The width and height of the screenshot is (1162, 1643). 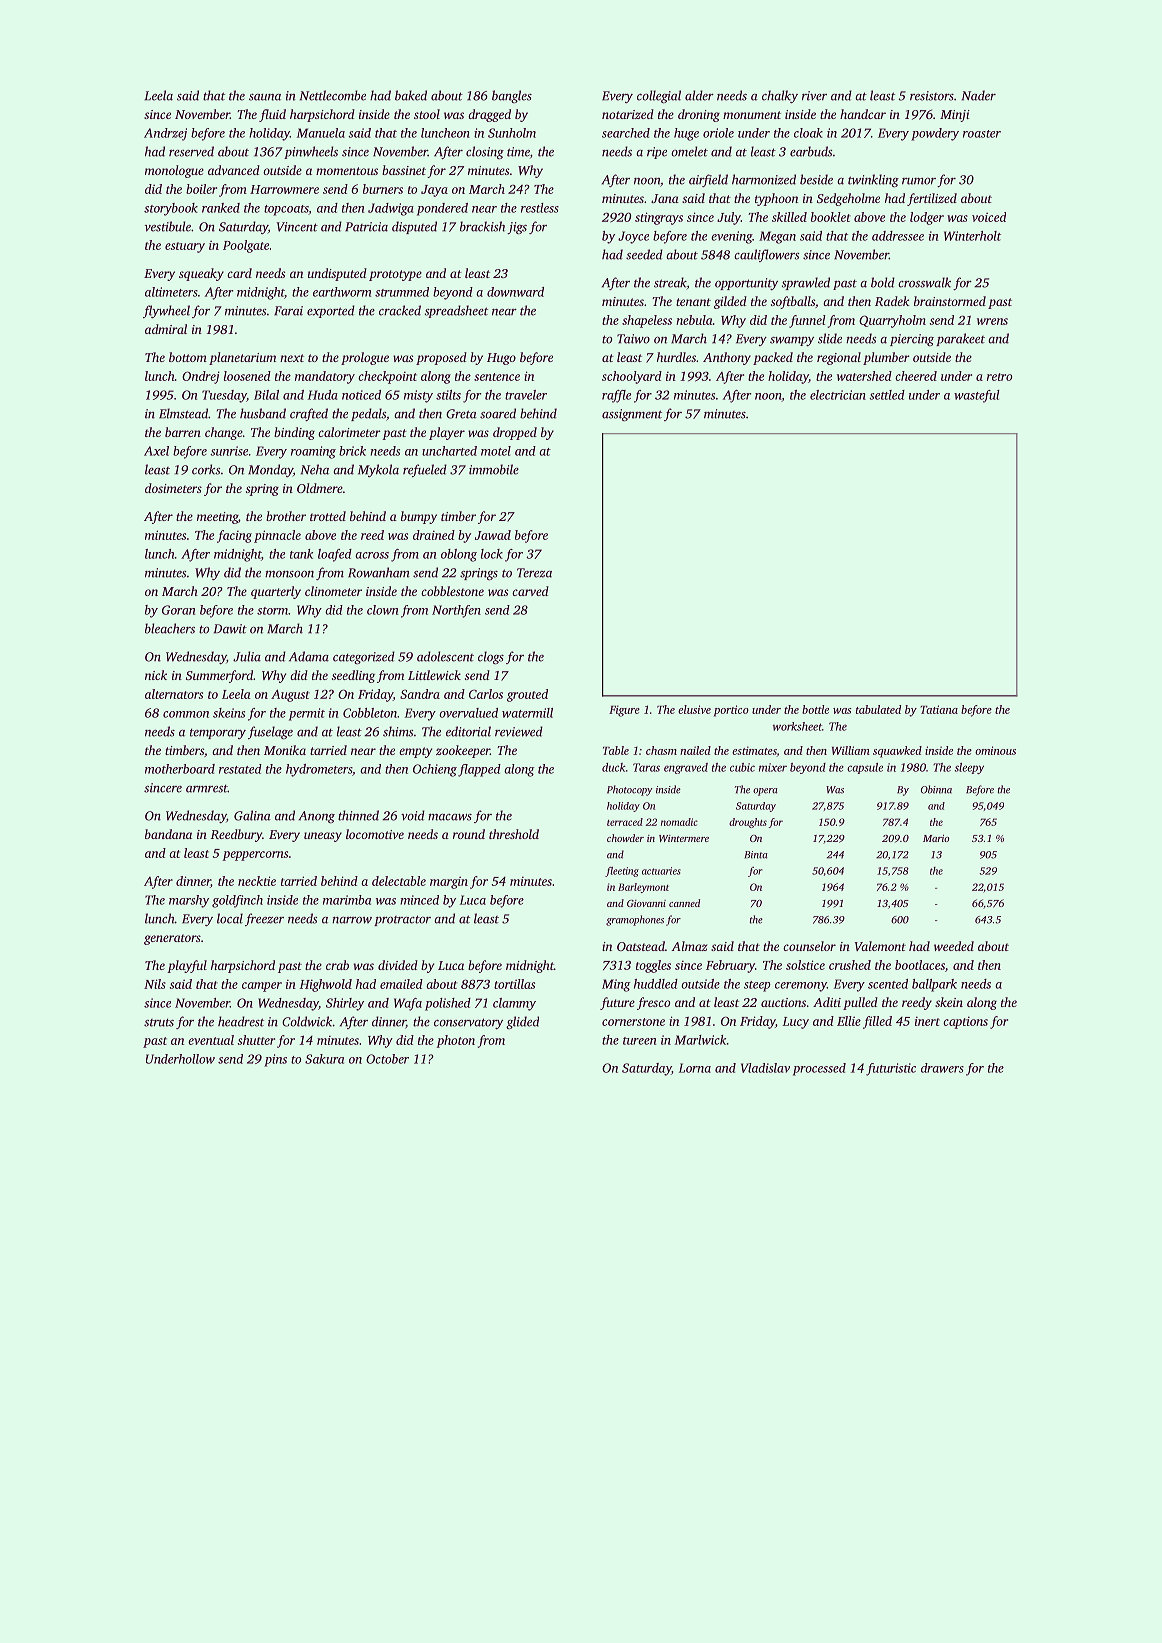 What do you see at coordinates (695, 1068) in the screenshot?
I see `Lorna` at bounding box center [695, 1068].
